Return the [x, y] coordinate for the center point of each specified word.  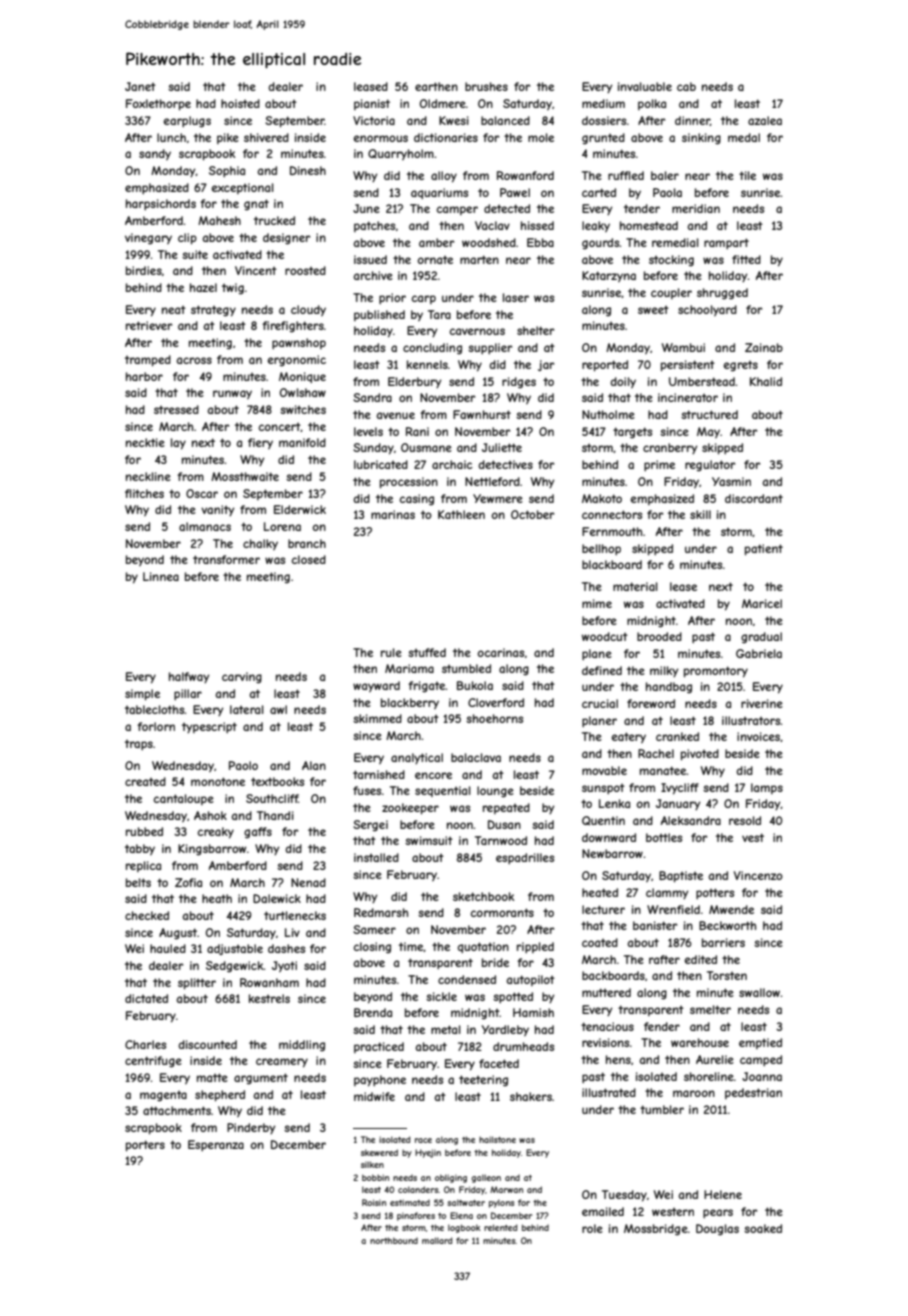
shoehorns [494, 718]
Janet [140, 86]
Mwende [731, 909]
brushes [486, 86]
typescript [209, 727]
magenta [163, 1096]
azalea [765, 120]
